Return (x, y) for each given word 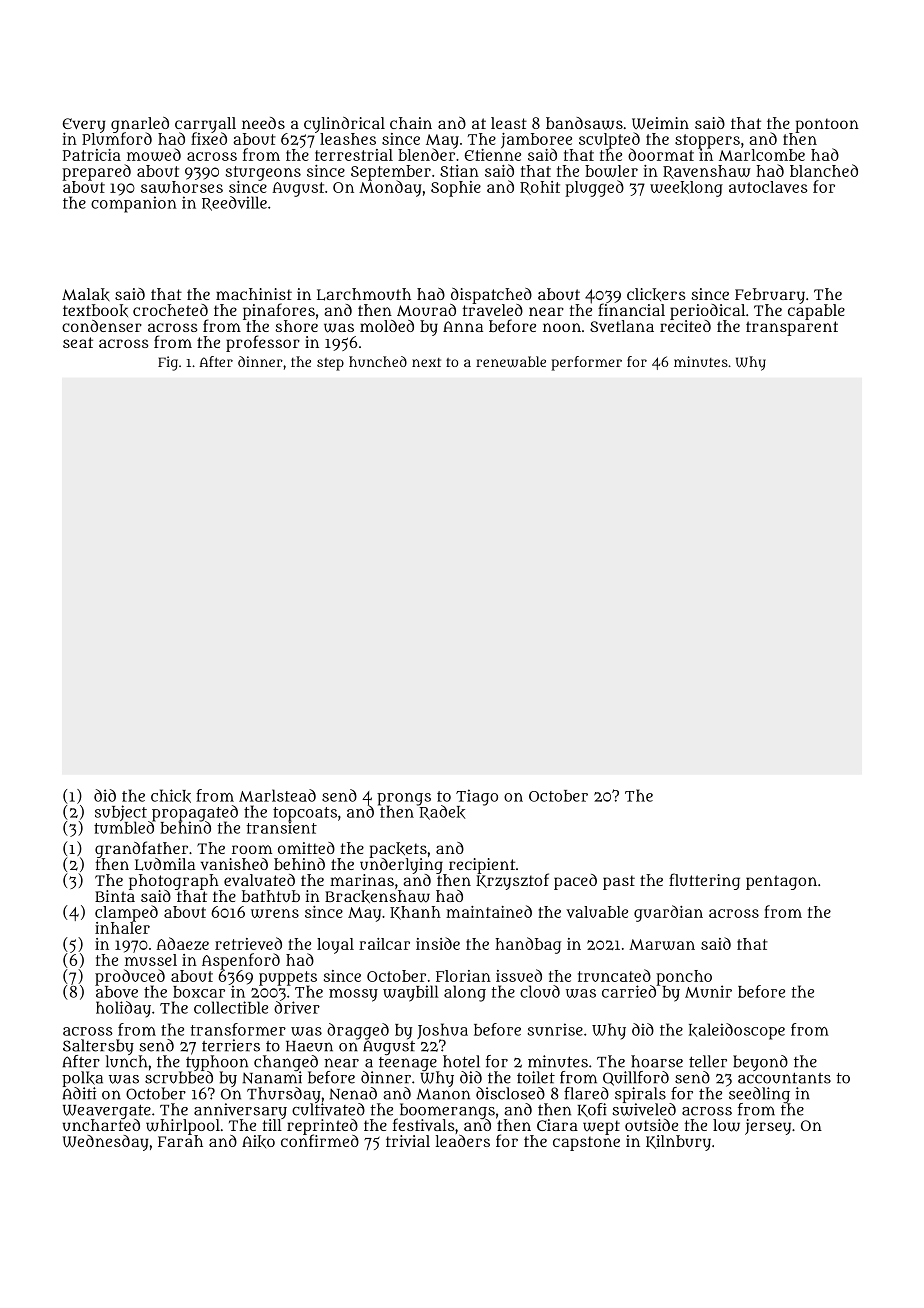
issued (519, 975)
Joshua (442, 1031)
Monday (390, 188)
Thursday (284, 1095)
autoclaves (768, 187)
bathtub (271, 896)
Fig (168, 363)
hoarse (657, 1061)
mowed (154, 154)
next (426, 362)
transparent (792, 328)
